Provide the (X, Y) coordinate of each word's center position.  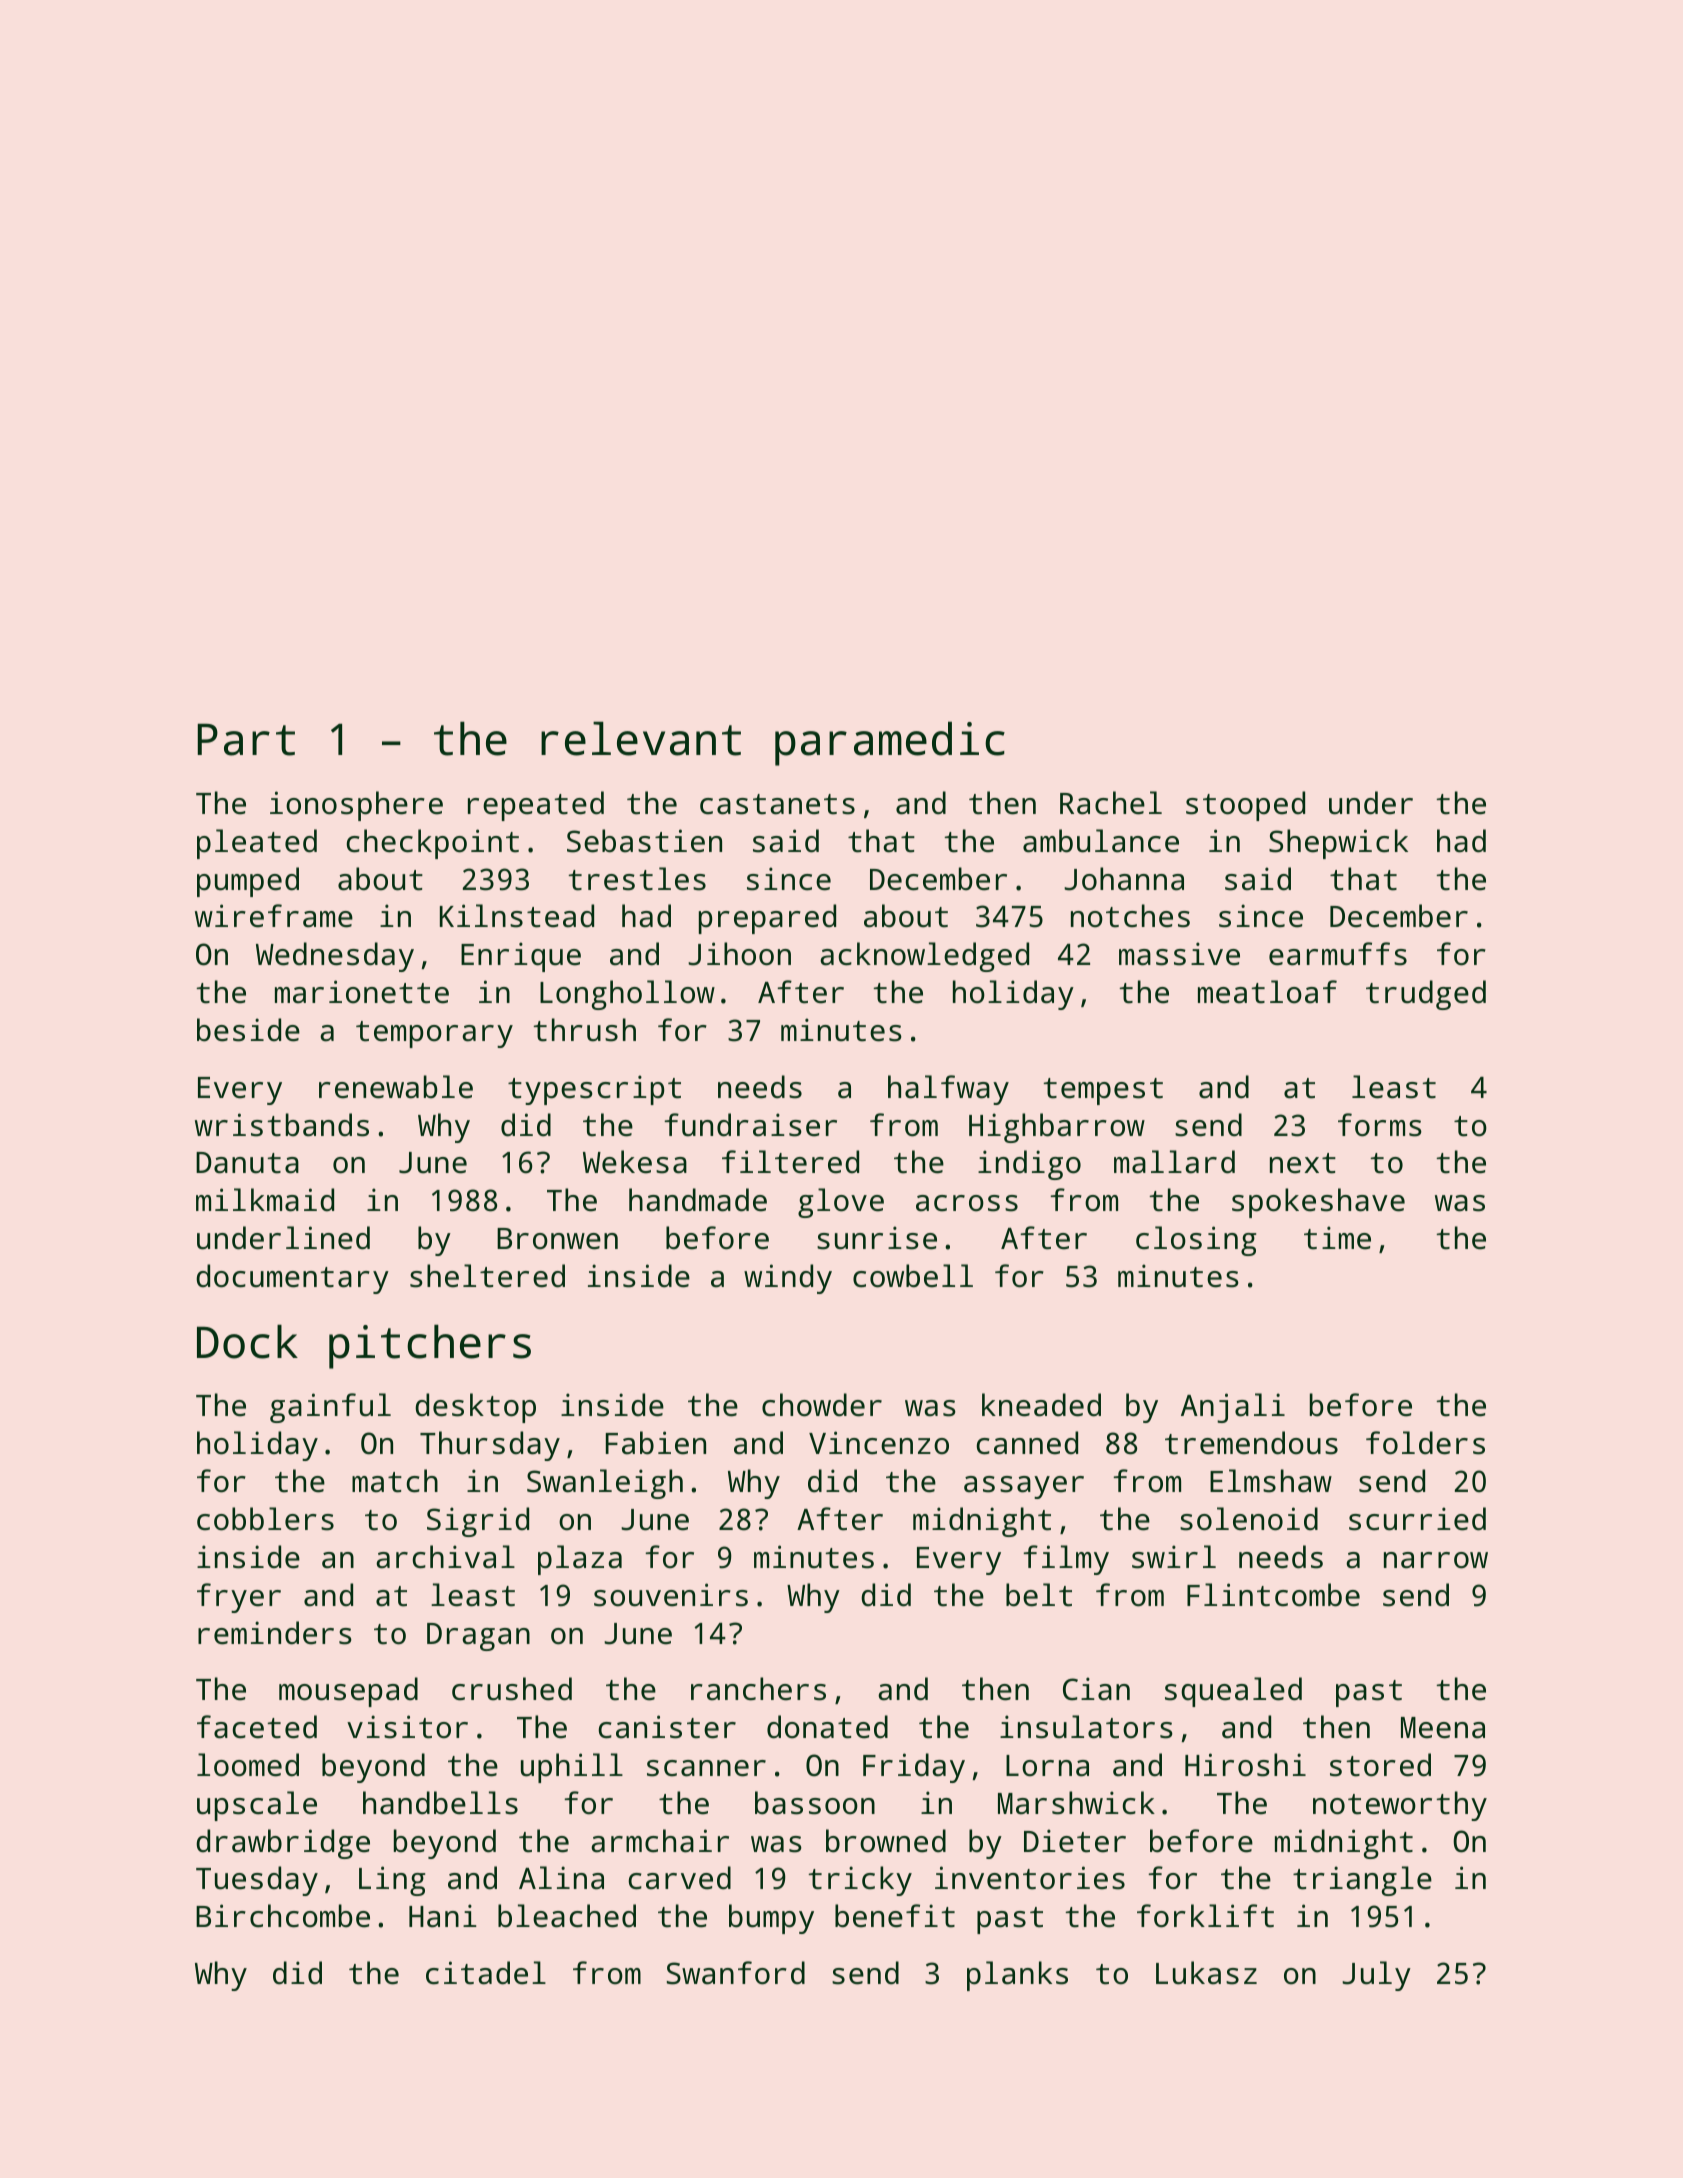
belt (1039, 1595)
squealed (1233, 1692)
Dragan (478, 1637)
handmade (698, 1200)
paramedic (890, 743)
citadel (486, 1973)
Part (246, 740)
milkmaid (265, 1200)
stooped (1245, 806)
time (1337, 1238)
